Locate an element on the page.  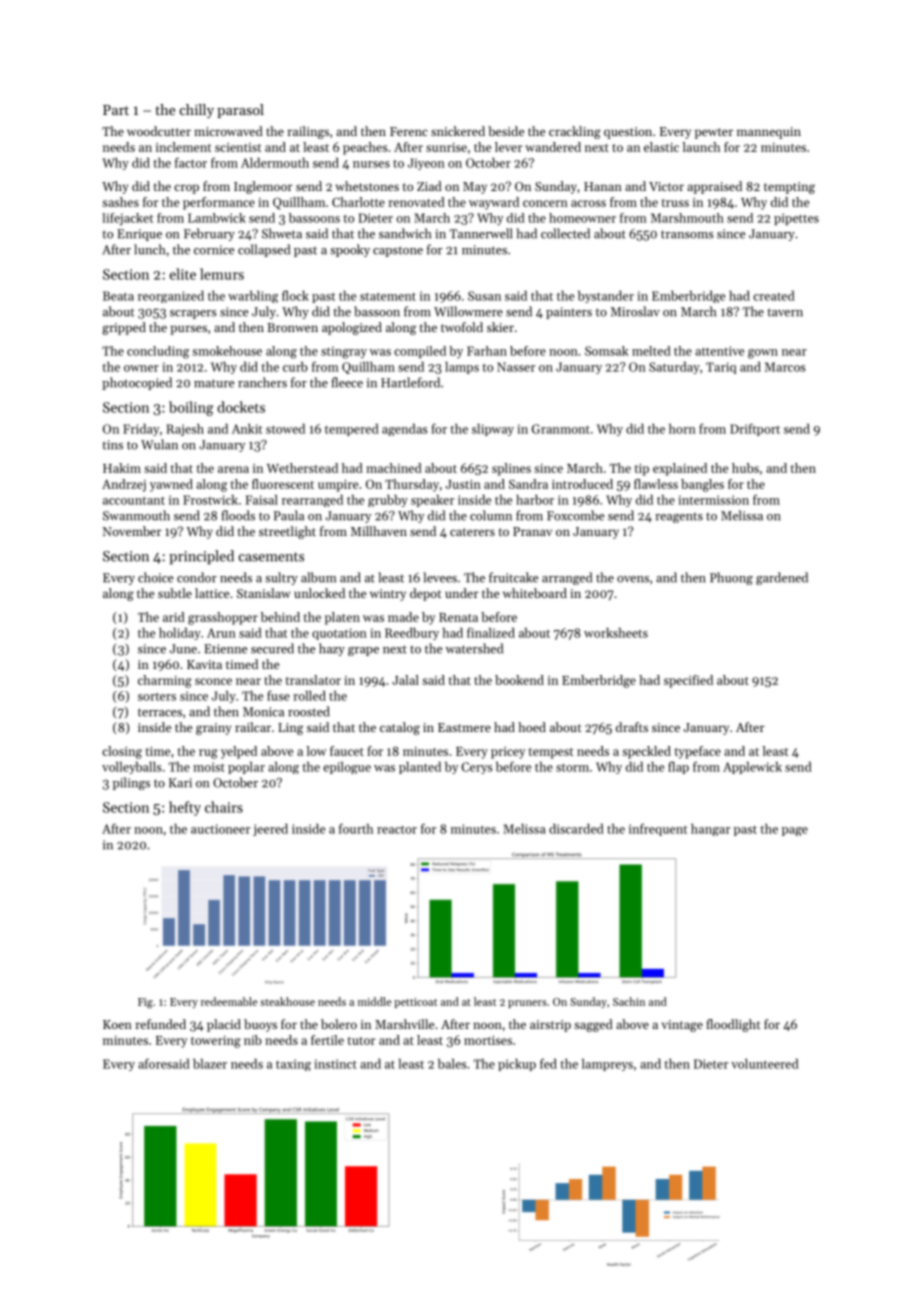
taxing is located at coordinates (293, 1065).
